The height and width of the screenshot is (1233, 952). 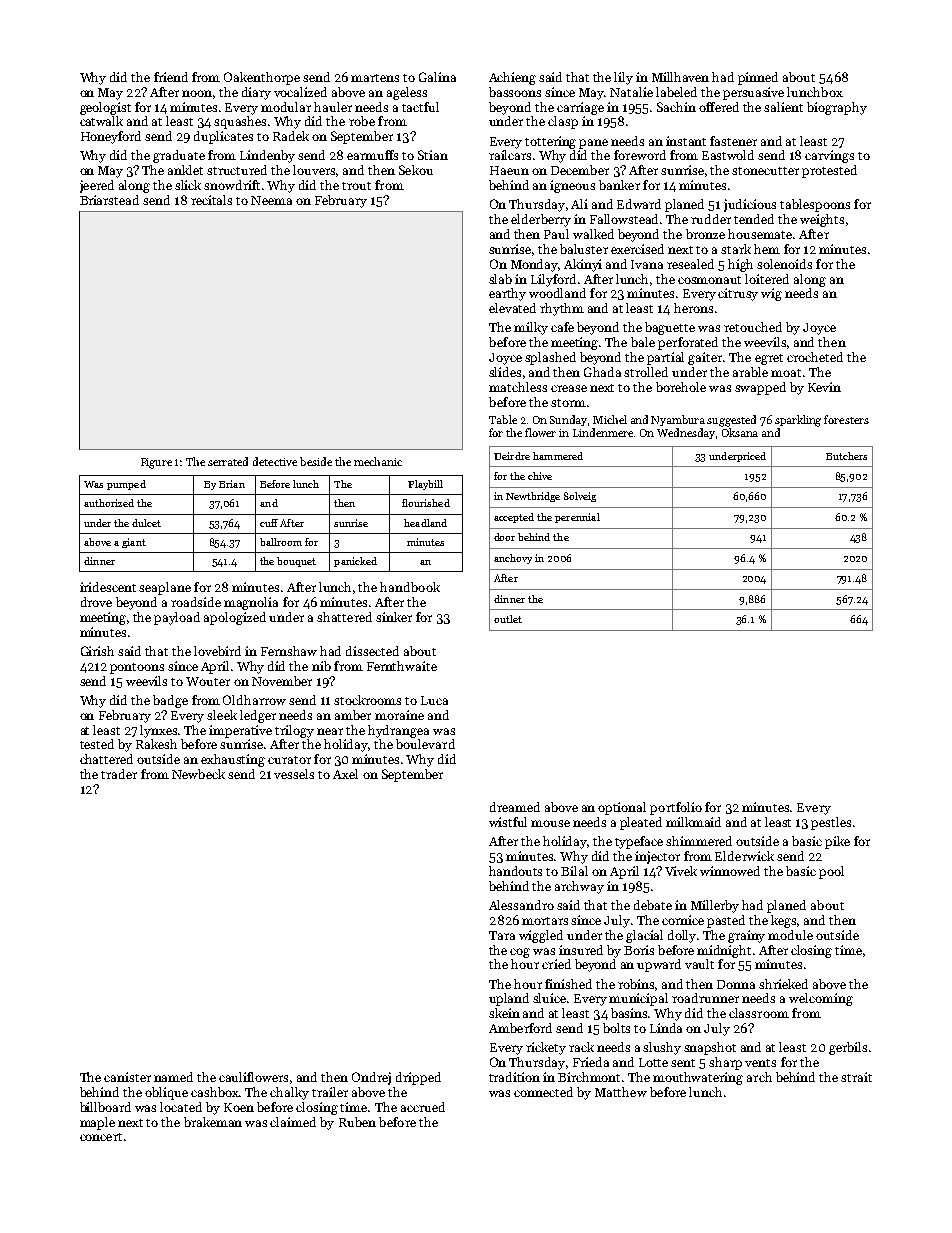 I want to click on November, so click(x=282, y=681).
